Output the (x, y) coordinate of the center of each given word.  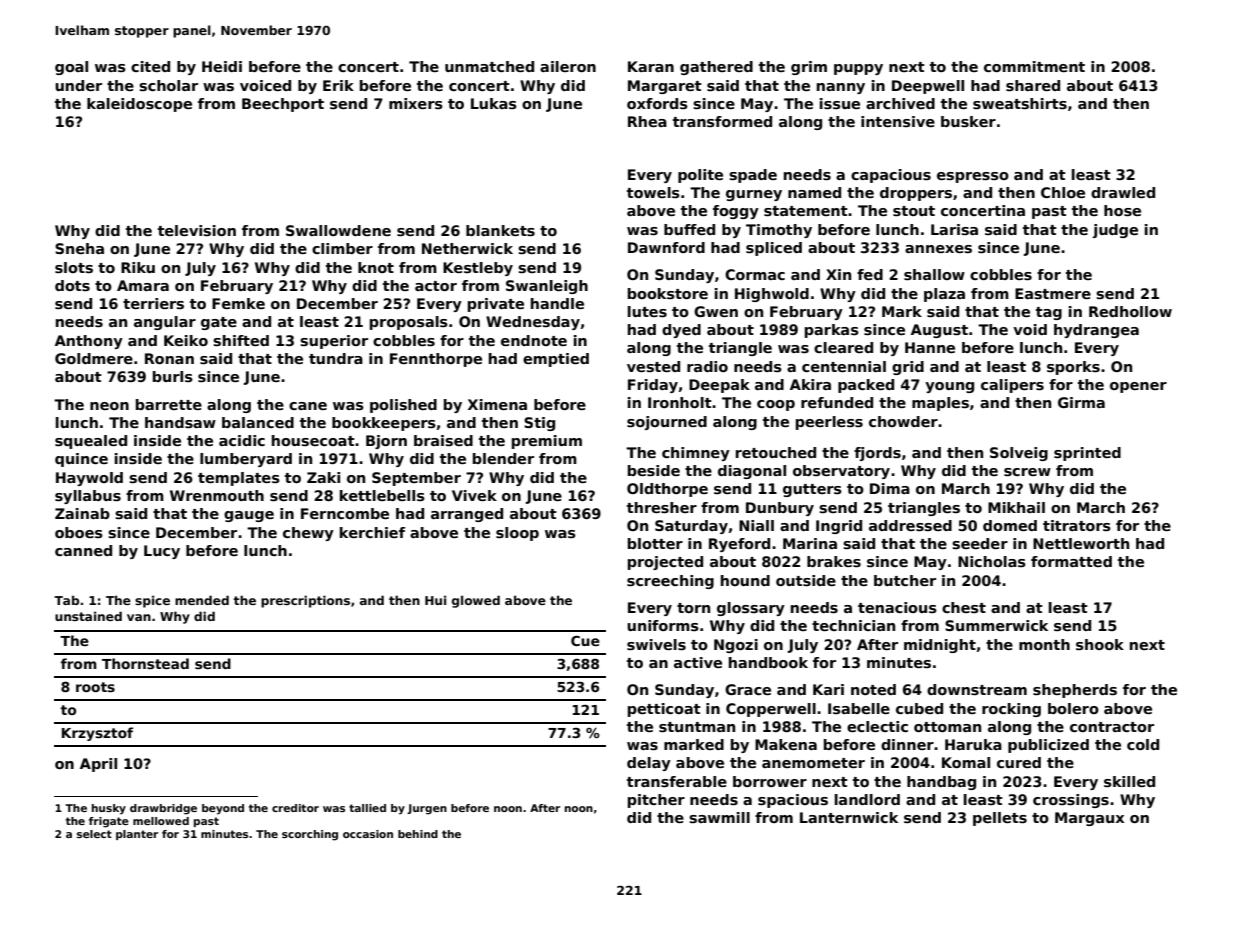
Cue (585, 641)
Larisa (954, 229)
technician (853, 625)
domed (1010, 525)
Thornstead (145, 663)
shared (1033, 85)
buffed (689, 229)
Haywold (89, 479)
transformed (722, 121)
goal (71, 68)
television (197, 230)
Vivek (474, 495)
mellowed (161, 821)
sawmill (719, 817)
